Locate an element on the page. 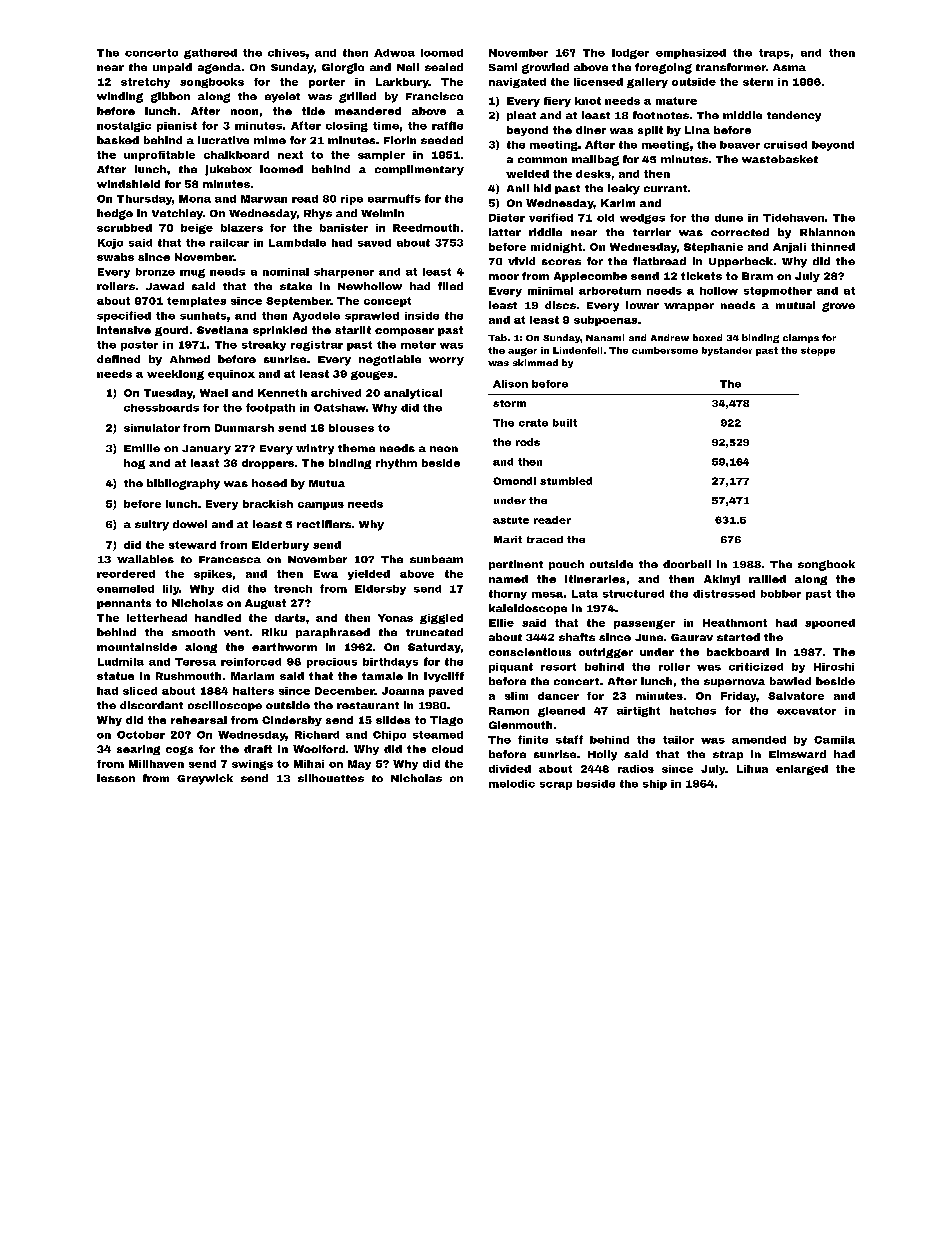 The width and height of the image is (952, 1233). agenda is located at coordinates (219, 68).
